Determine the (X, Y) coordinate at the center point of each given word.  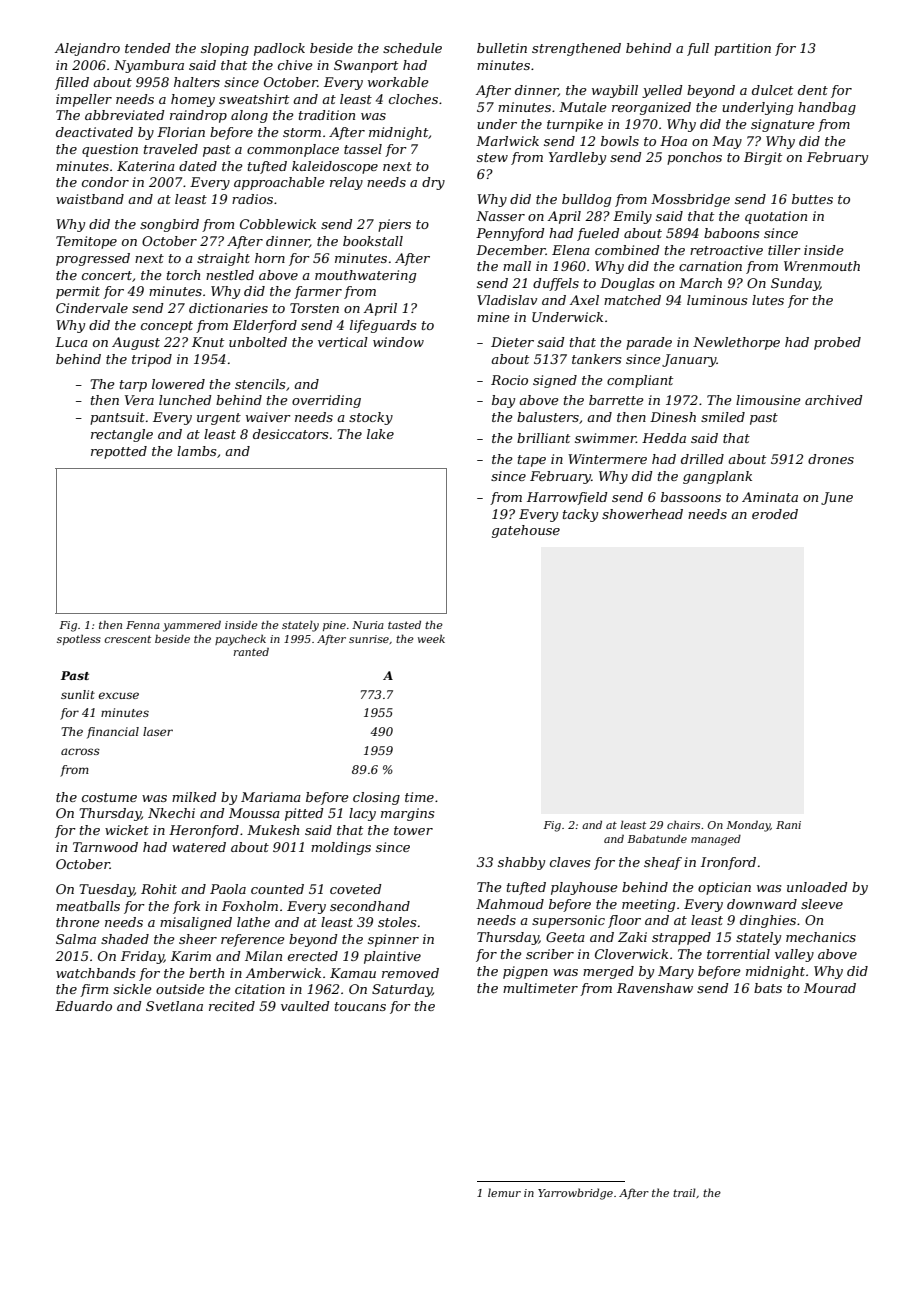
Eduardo (83, 1006)
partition (742, 49)
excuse (119, 695)
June (837, 498)
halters (197, 82)
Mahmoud (510, 904)
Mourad (830, 988)
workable (398, 82)
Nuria (368, 625)
